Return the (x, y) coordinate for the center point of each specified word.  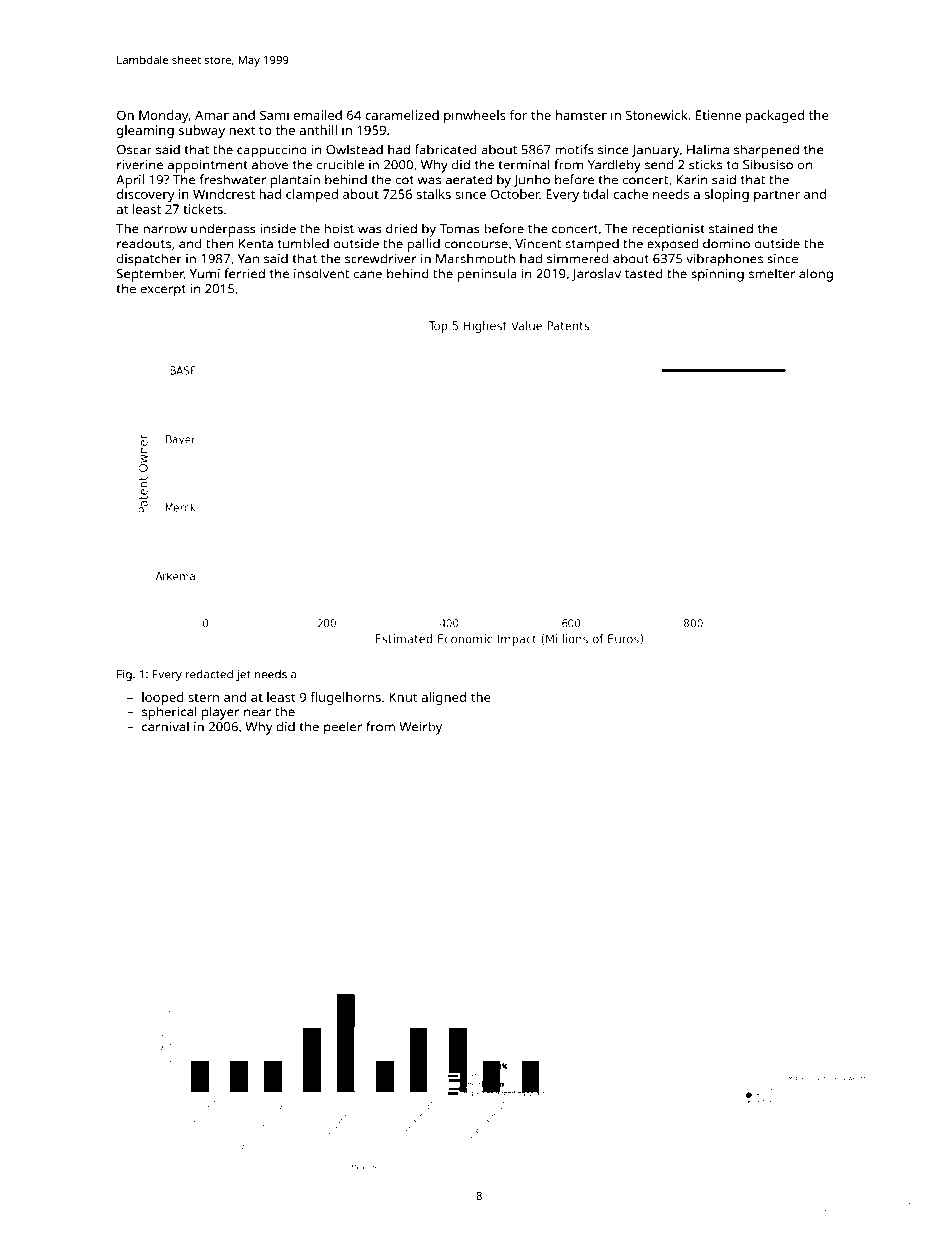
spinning (717, 275)
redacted (209, 674)
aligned (444, 698)
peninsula (487, 275)
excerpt (163, 291)
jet (243, 675)
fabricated (446, 149)
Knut (403, 697)
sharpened (766, 151)
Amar (212, 115)
